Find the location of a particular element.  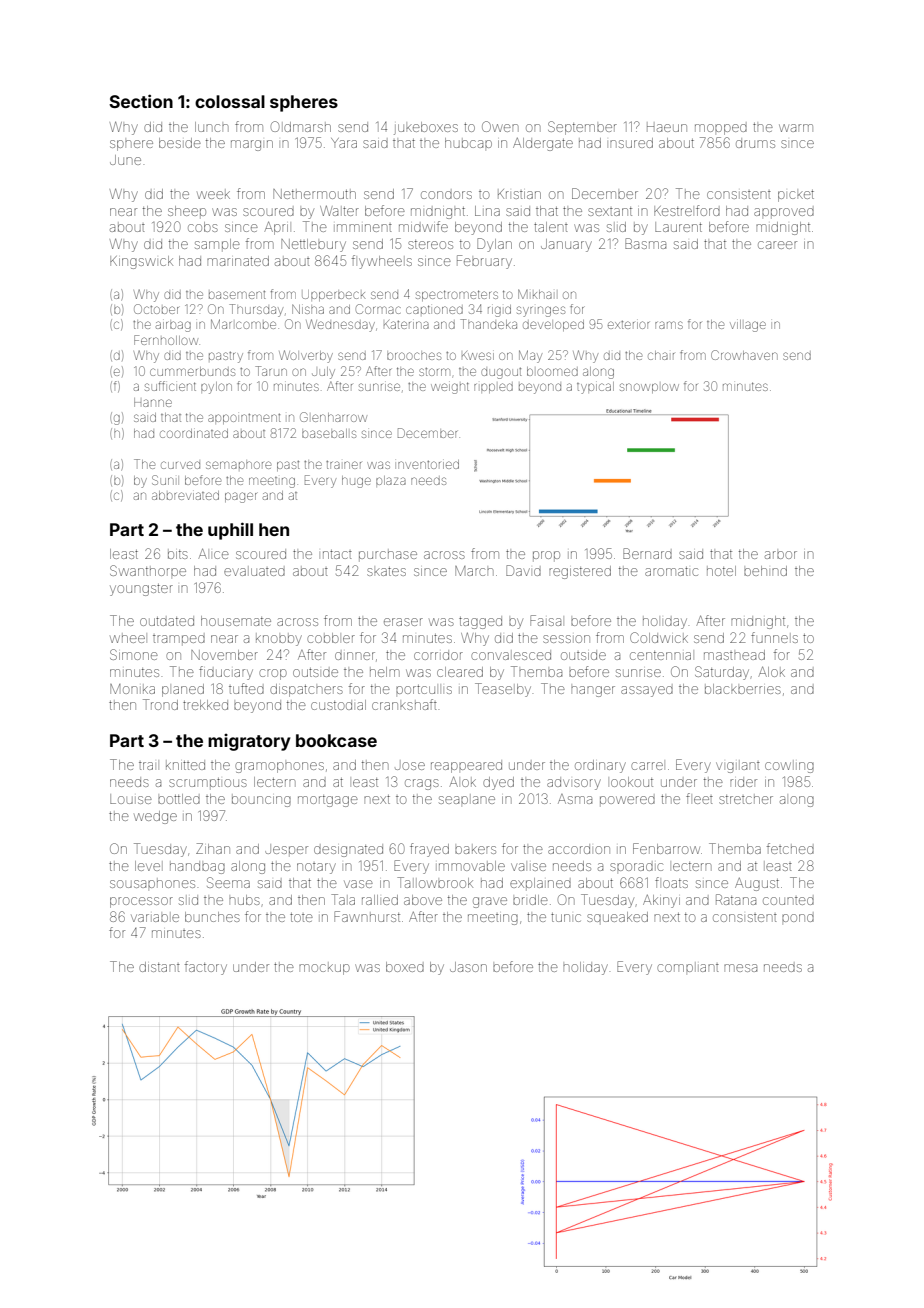

factory is located at coordinates (206, 968).
